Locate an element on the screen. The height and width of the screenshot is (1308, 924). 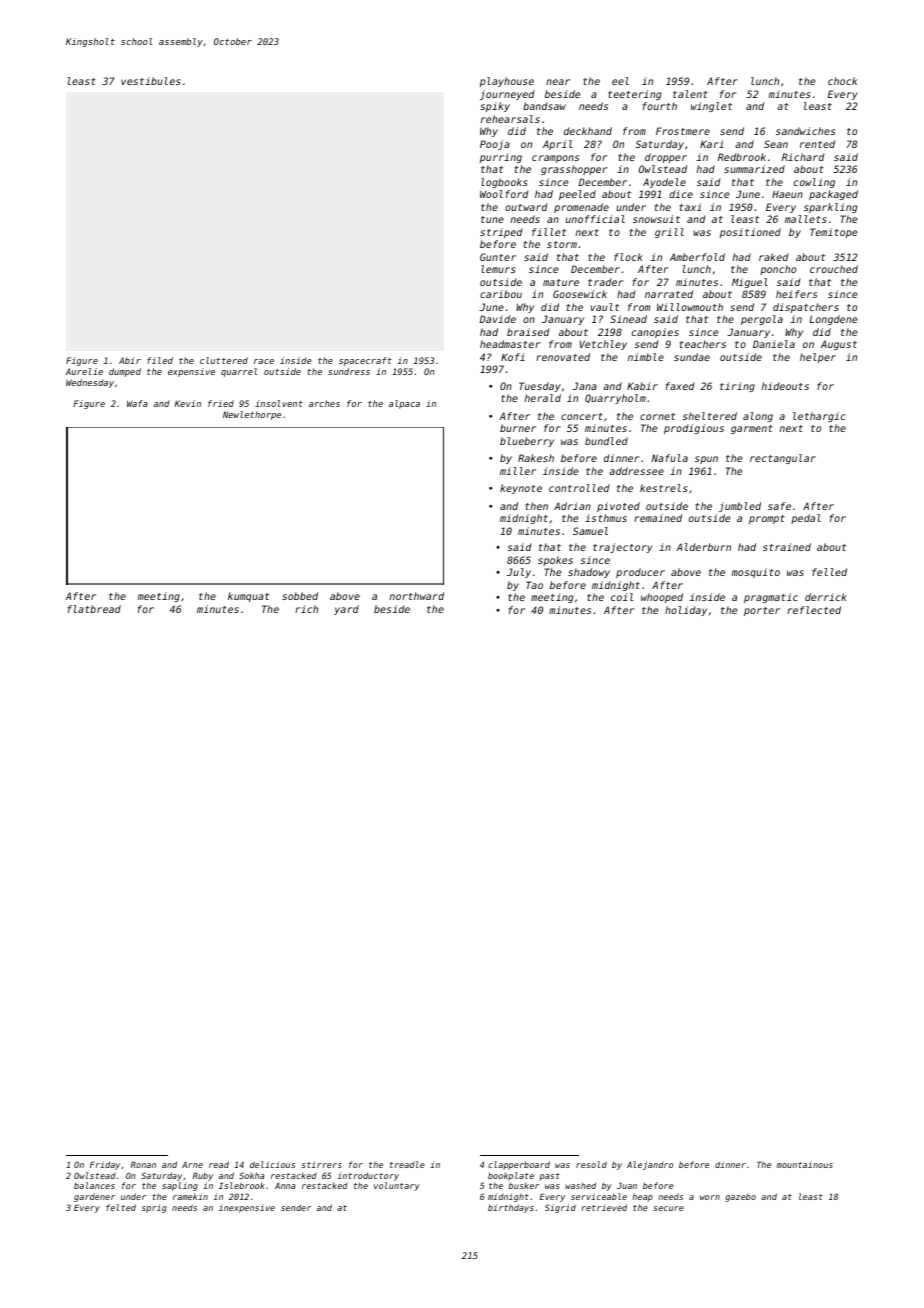
secure is located at coordinates (668, 1208).
